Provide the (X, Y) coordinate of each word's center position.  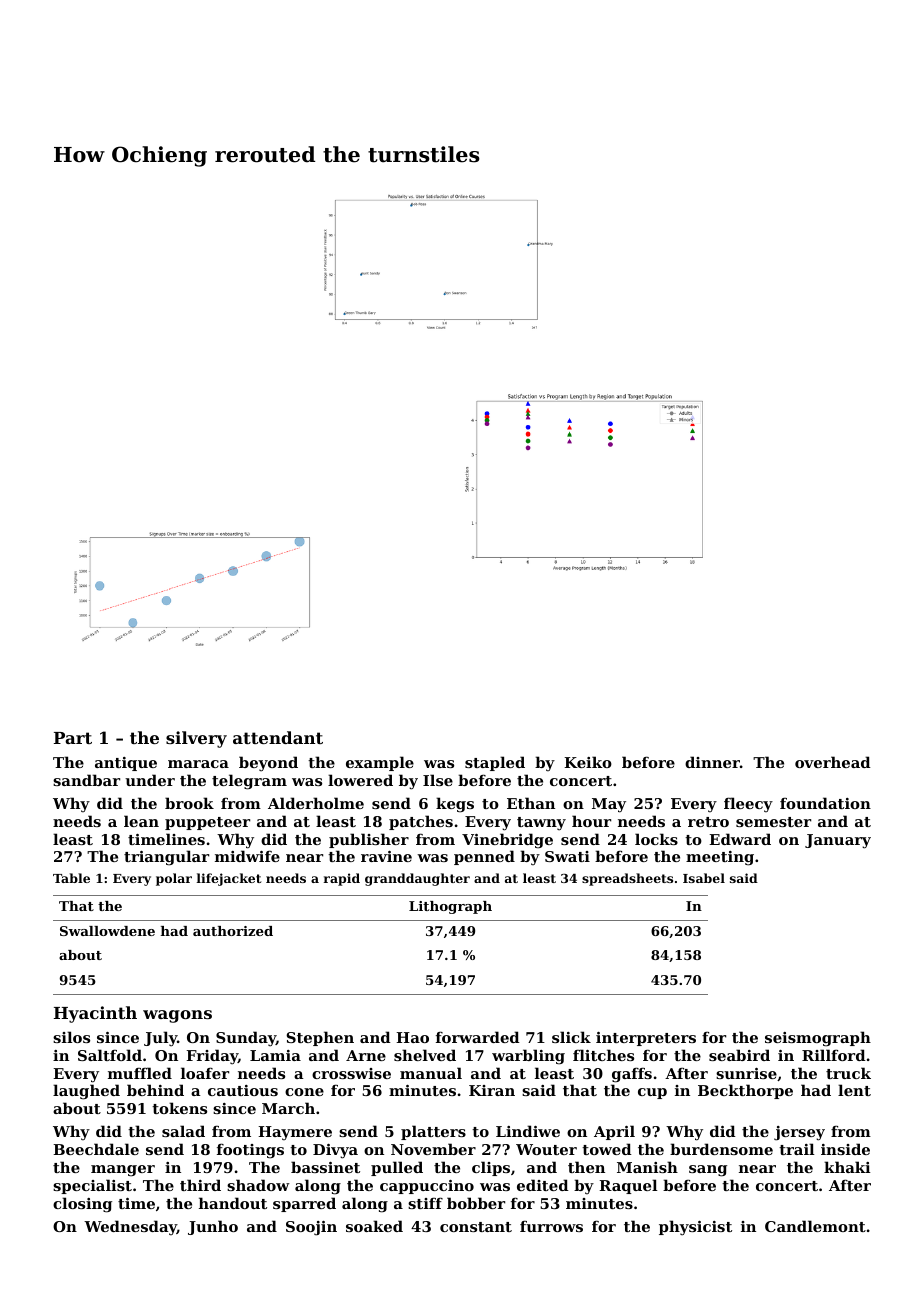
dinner (712, 762)
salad (183, 1131)
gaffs (632, 1075)
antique (126, 764)
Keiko (588, 762)
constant (476, 1227)
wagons (177, 1016)
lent (854, 1090)
